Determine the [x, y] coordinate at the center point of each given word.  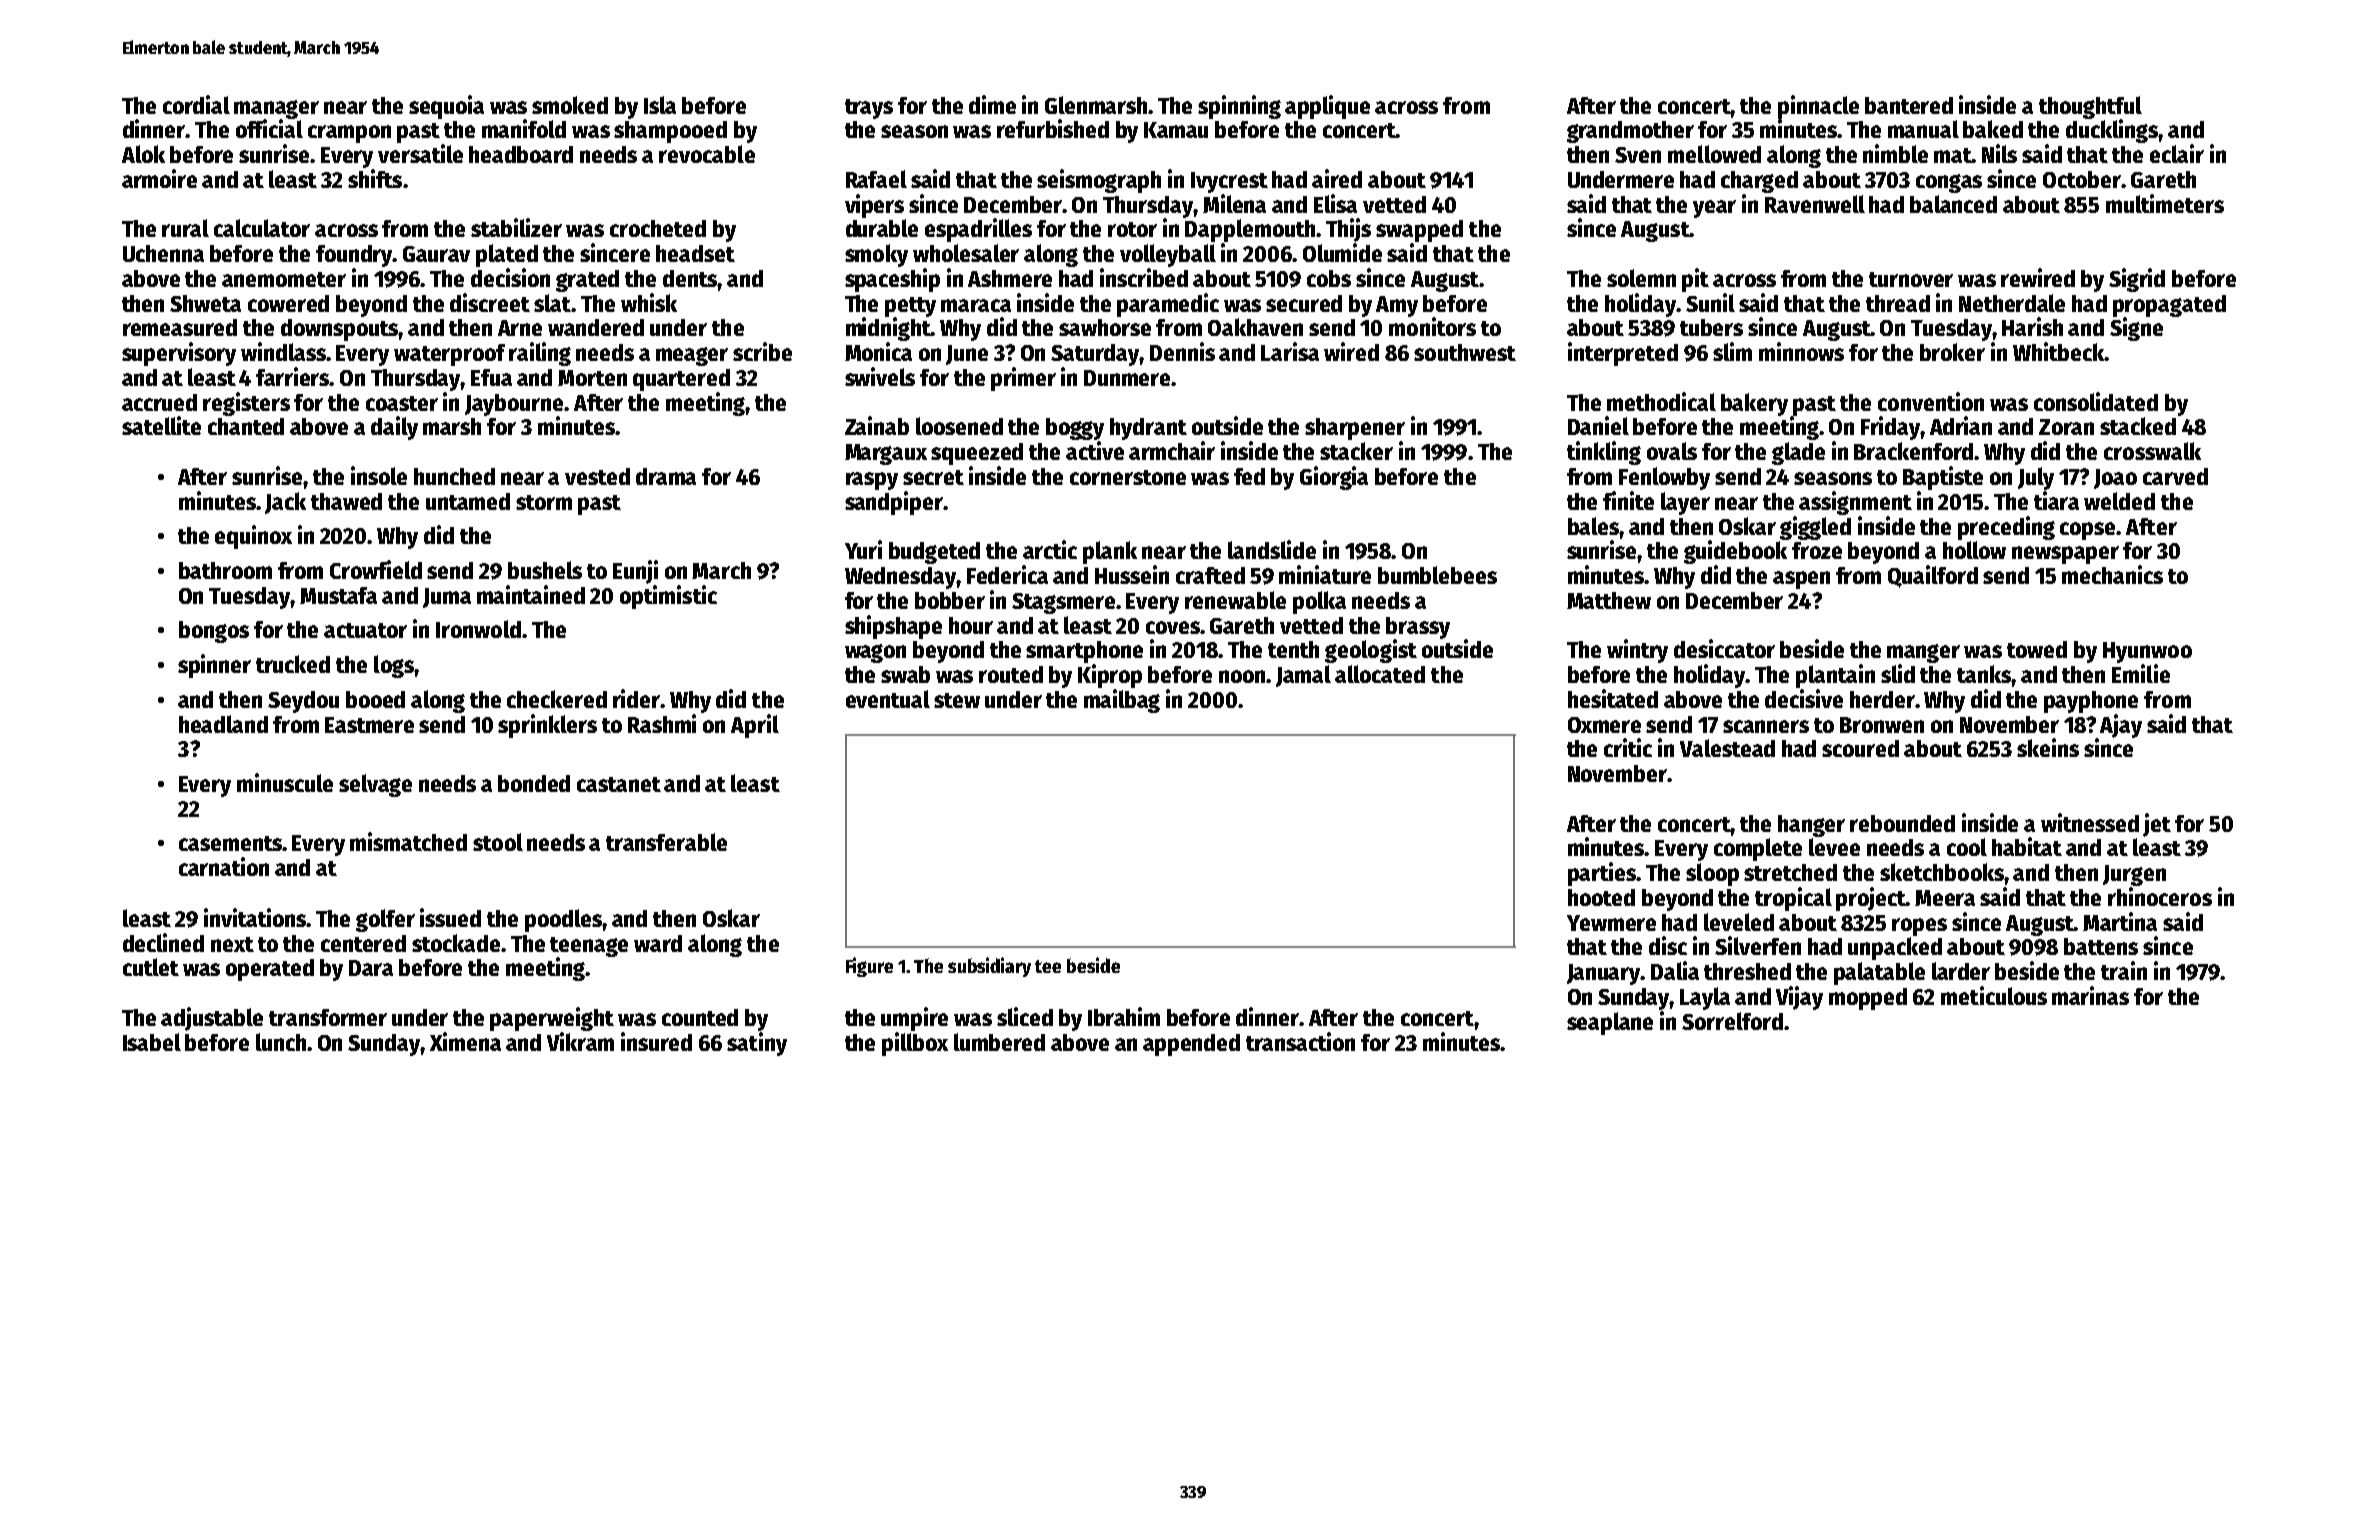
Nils [1999, 153]
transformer [328, 1017]
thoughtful [2090, 107]
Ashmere [1010, 278]
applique [1327, 107]
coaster [402, 403]
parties [1602, 874]
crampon [349, 134]
